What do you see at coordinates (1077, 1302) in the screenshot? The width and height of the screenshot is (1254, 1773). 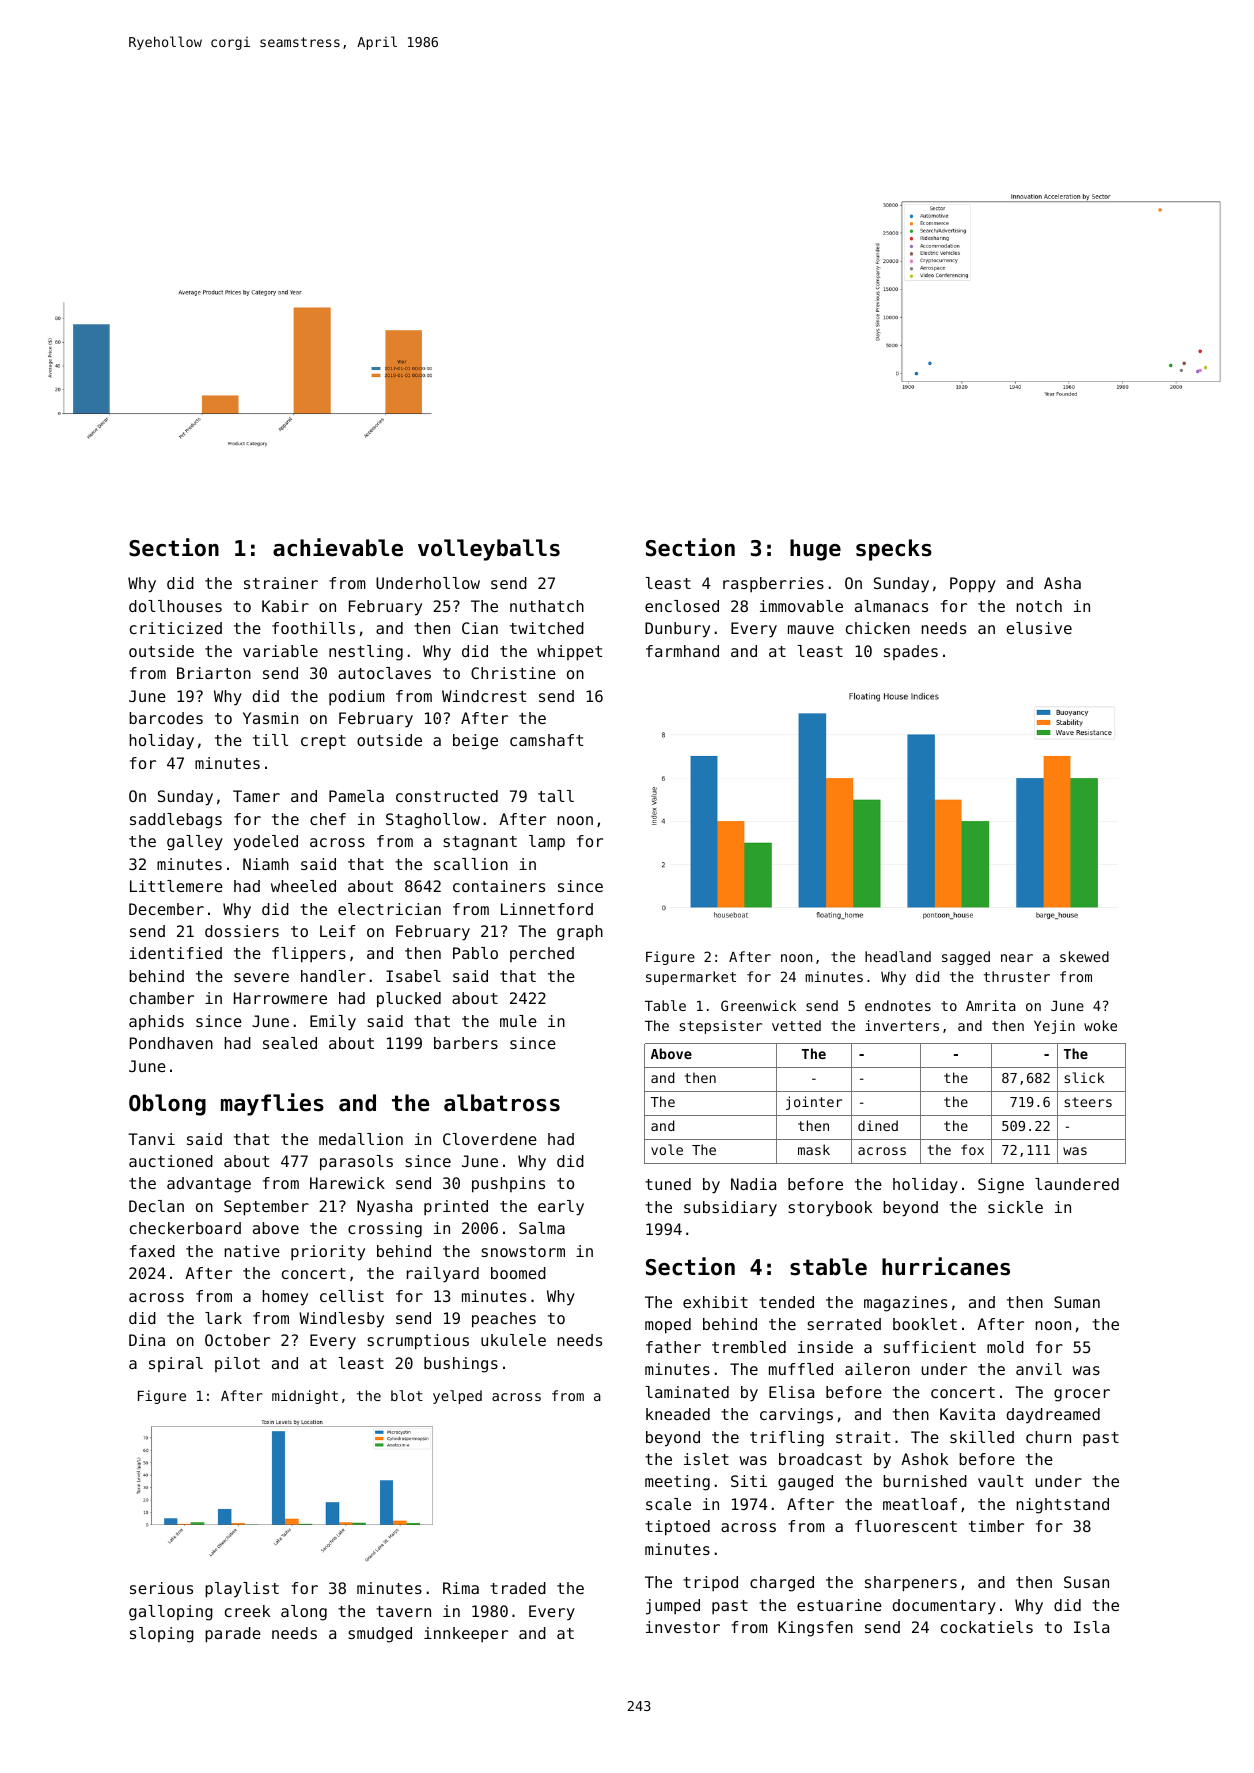 I see `Suman` at bounding box center [1077, 1302].
